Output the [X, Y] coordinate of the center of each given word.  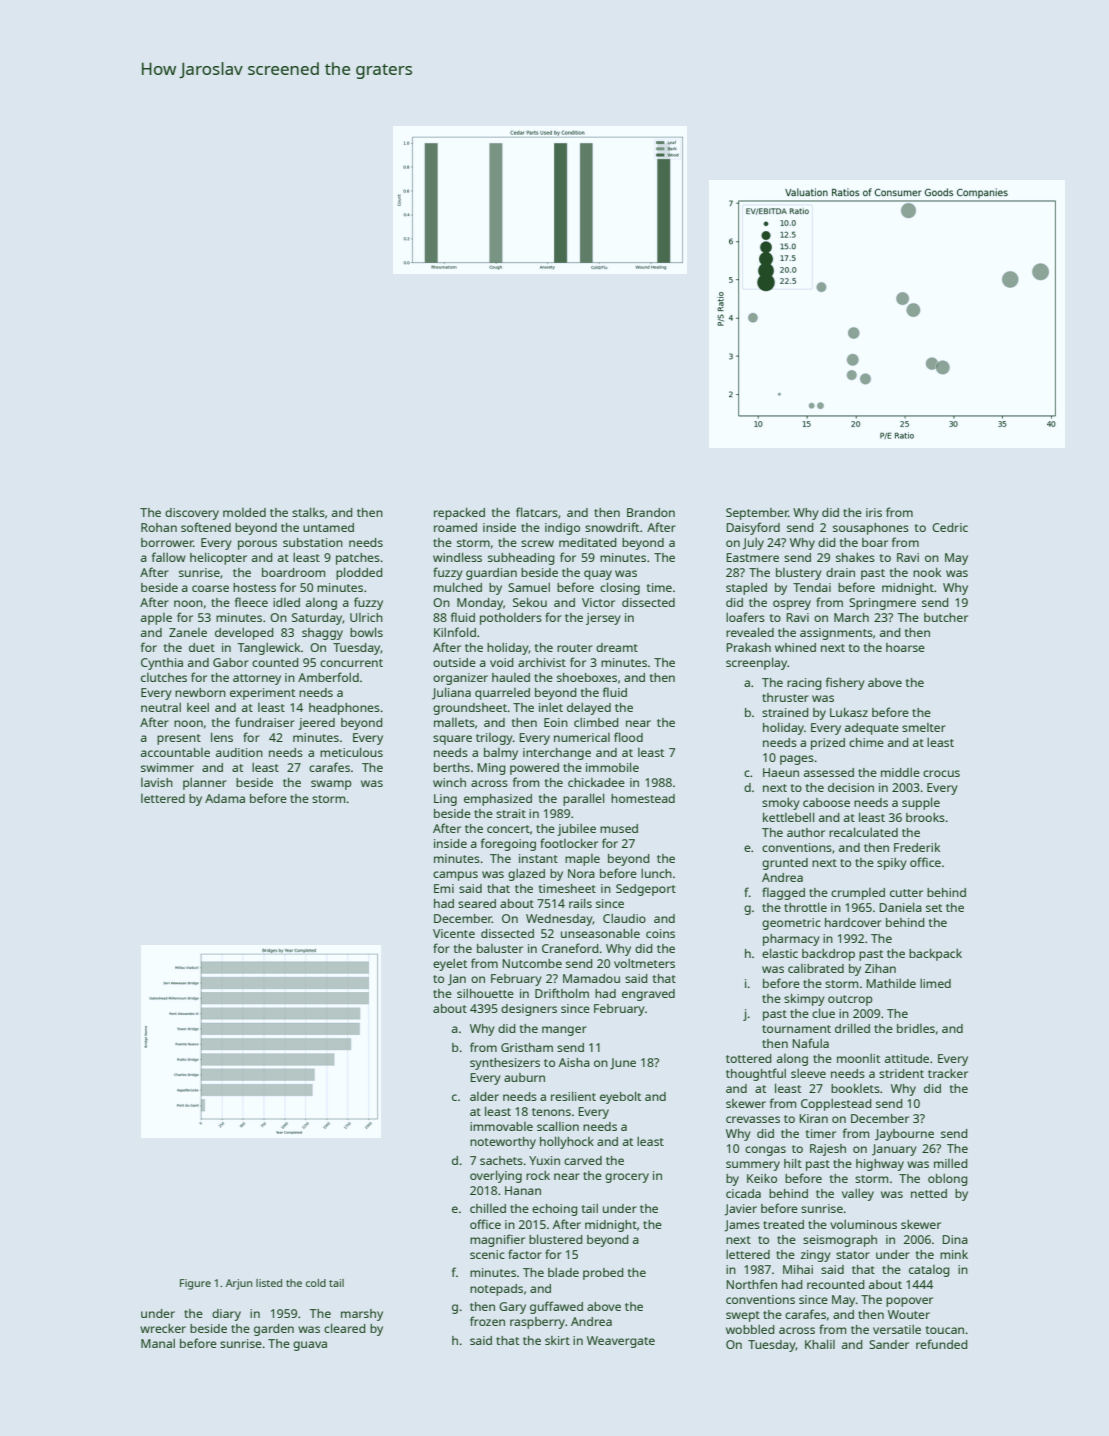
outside [454, 662]
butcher [946, 617]
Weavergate [621, 1342]
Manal [158, 1343]
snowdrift [612, 527]
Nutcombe [532, 963]
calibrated [816, 968]
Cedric [950, 527]
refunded [941, 1344]
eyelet [450, 965]
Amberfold [328, 677]
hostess [254, 587]
